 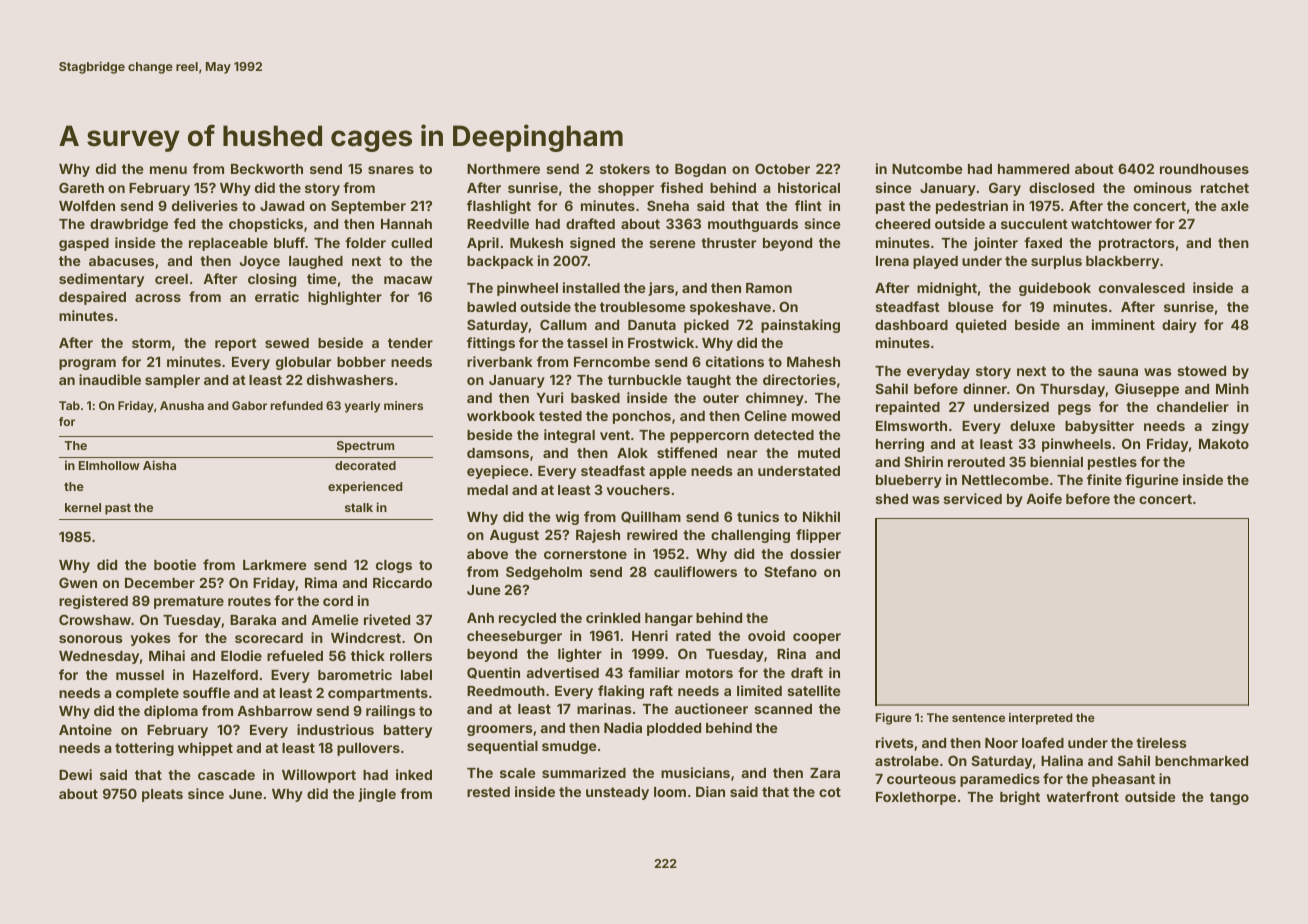 I want to click on cascade, so click(x=226, y=775).
